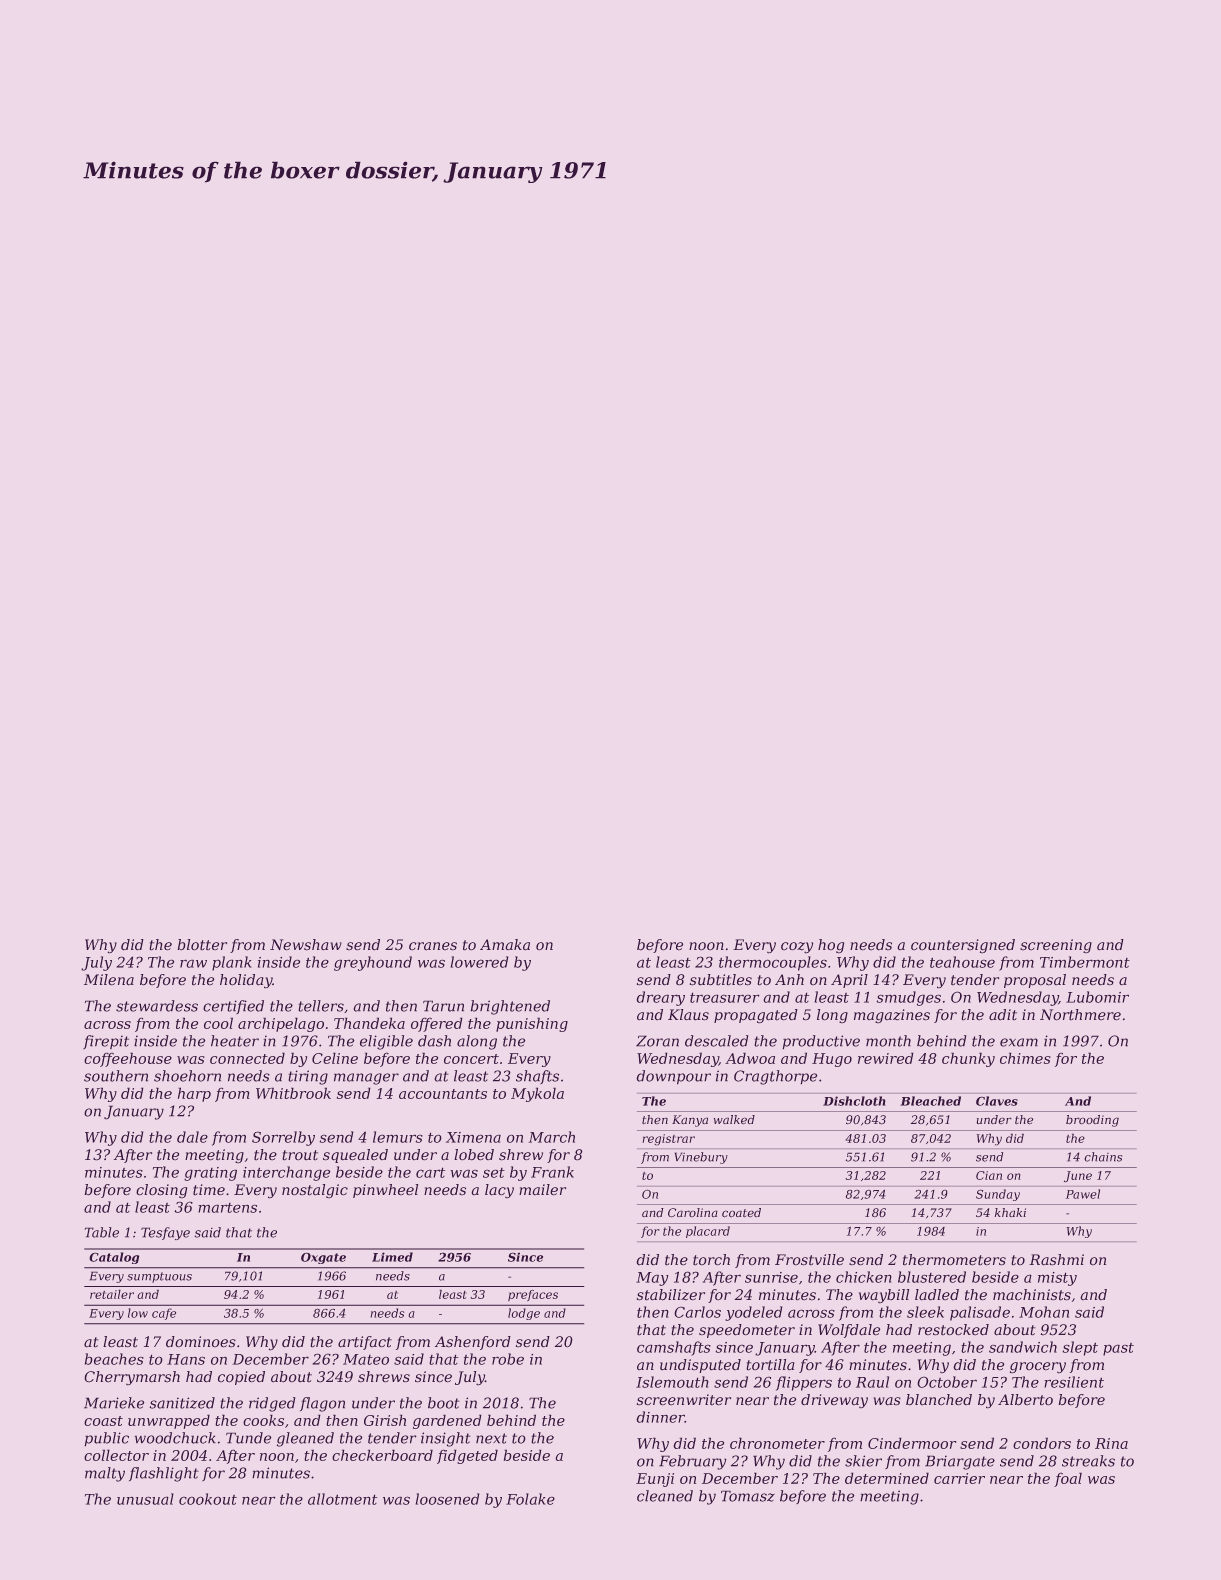  Describe the element at coordinates (101, 1232) in the image. I see `Table` at that location.
